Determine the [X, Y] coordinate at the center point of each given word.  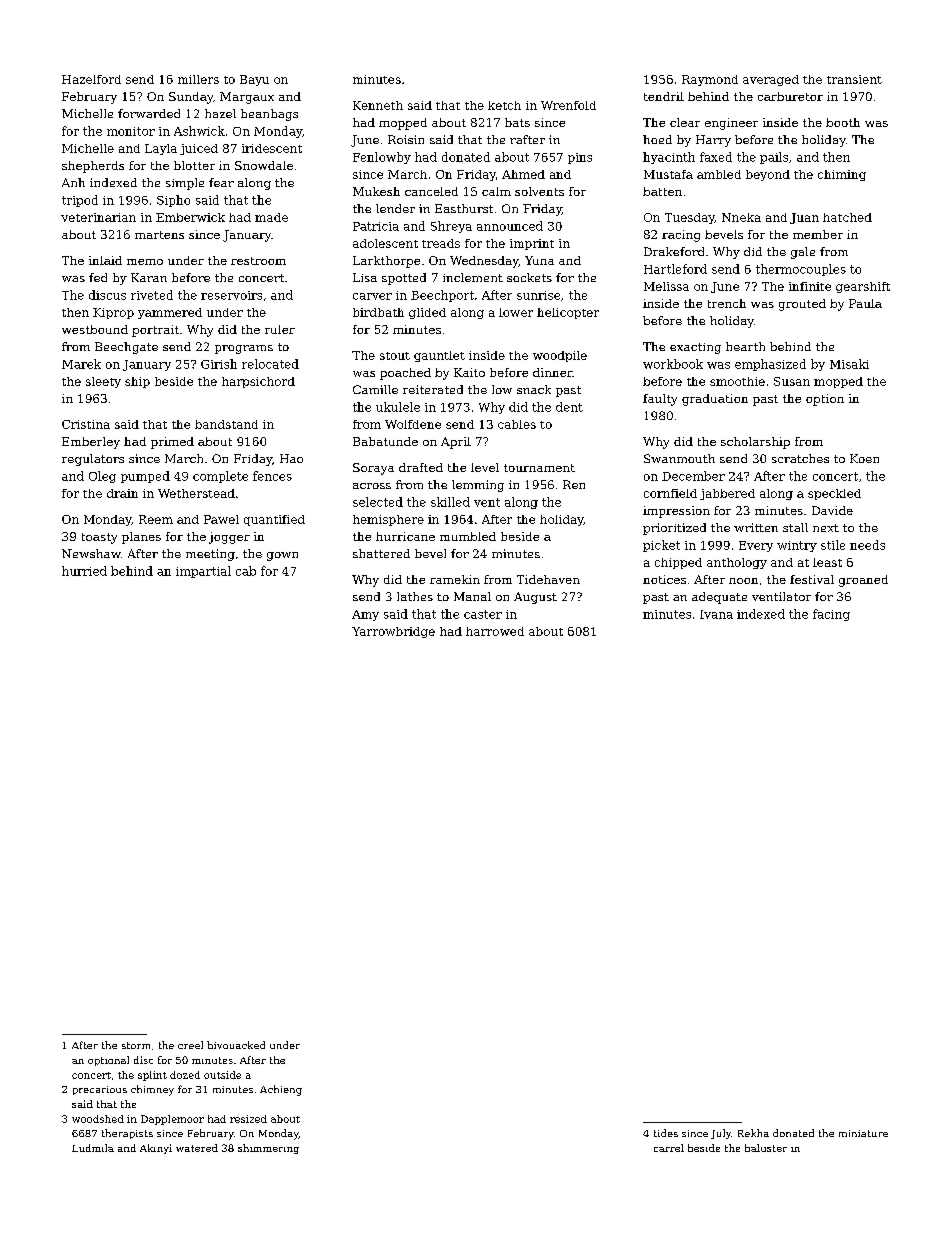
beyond [768, 175]
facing [831, 615]
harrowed [495, 631]
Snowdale [264, 165]
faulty [660, 400]
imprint [532, 244]
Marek [81, 364]
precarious [100, 1090]
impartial [203, 572]
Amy [365, 615]
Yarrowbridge [393, 632]
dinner [553, 372]
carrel [669, 1148]
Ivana [716, 614]
